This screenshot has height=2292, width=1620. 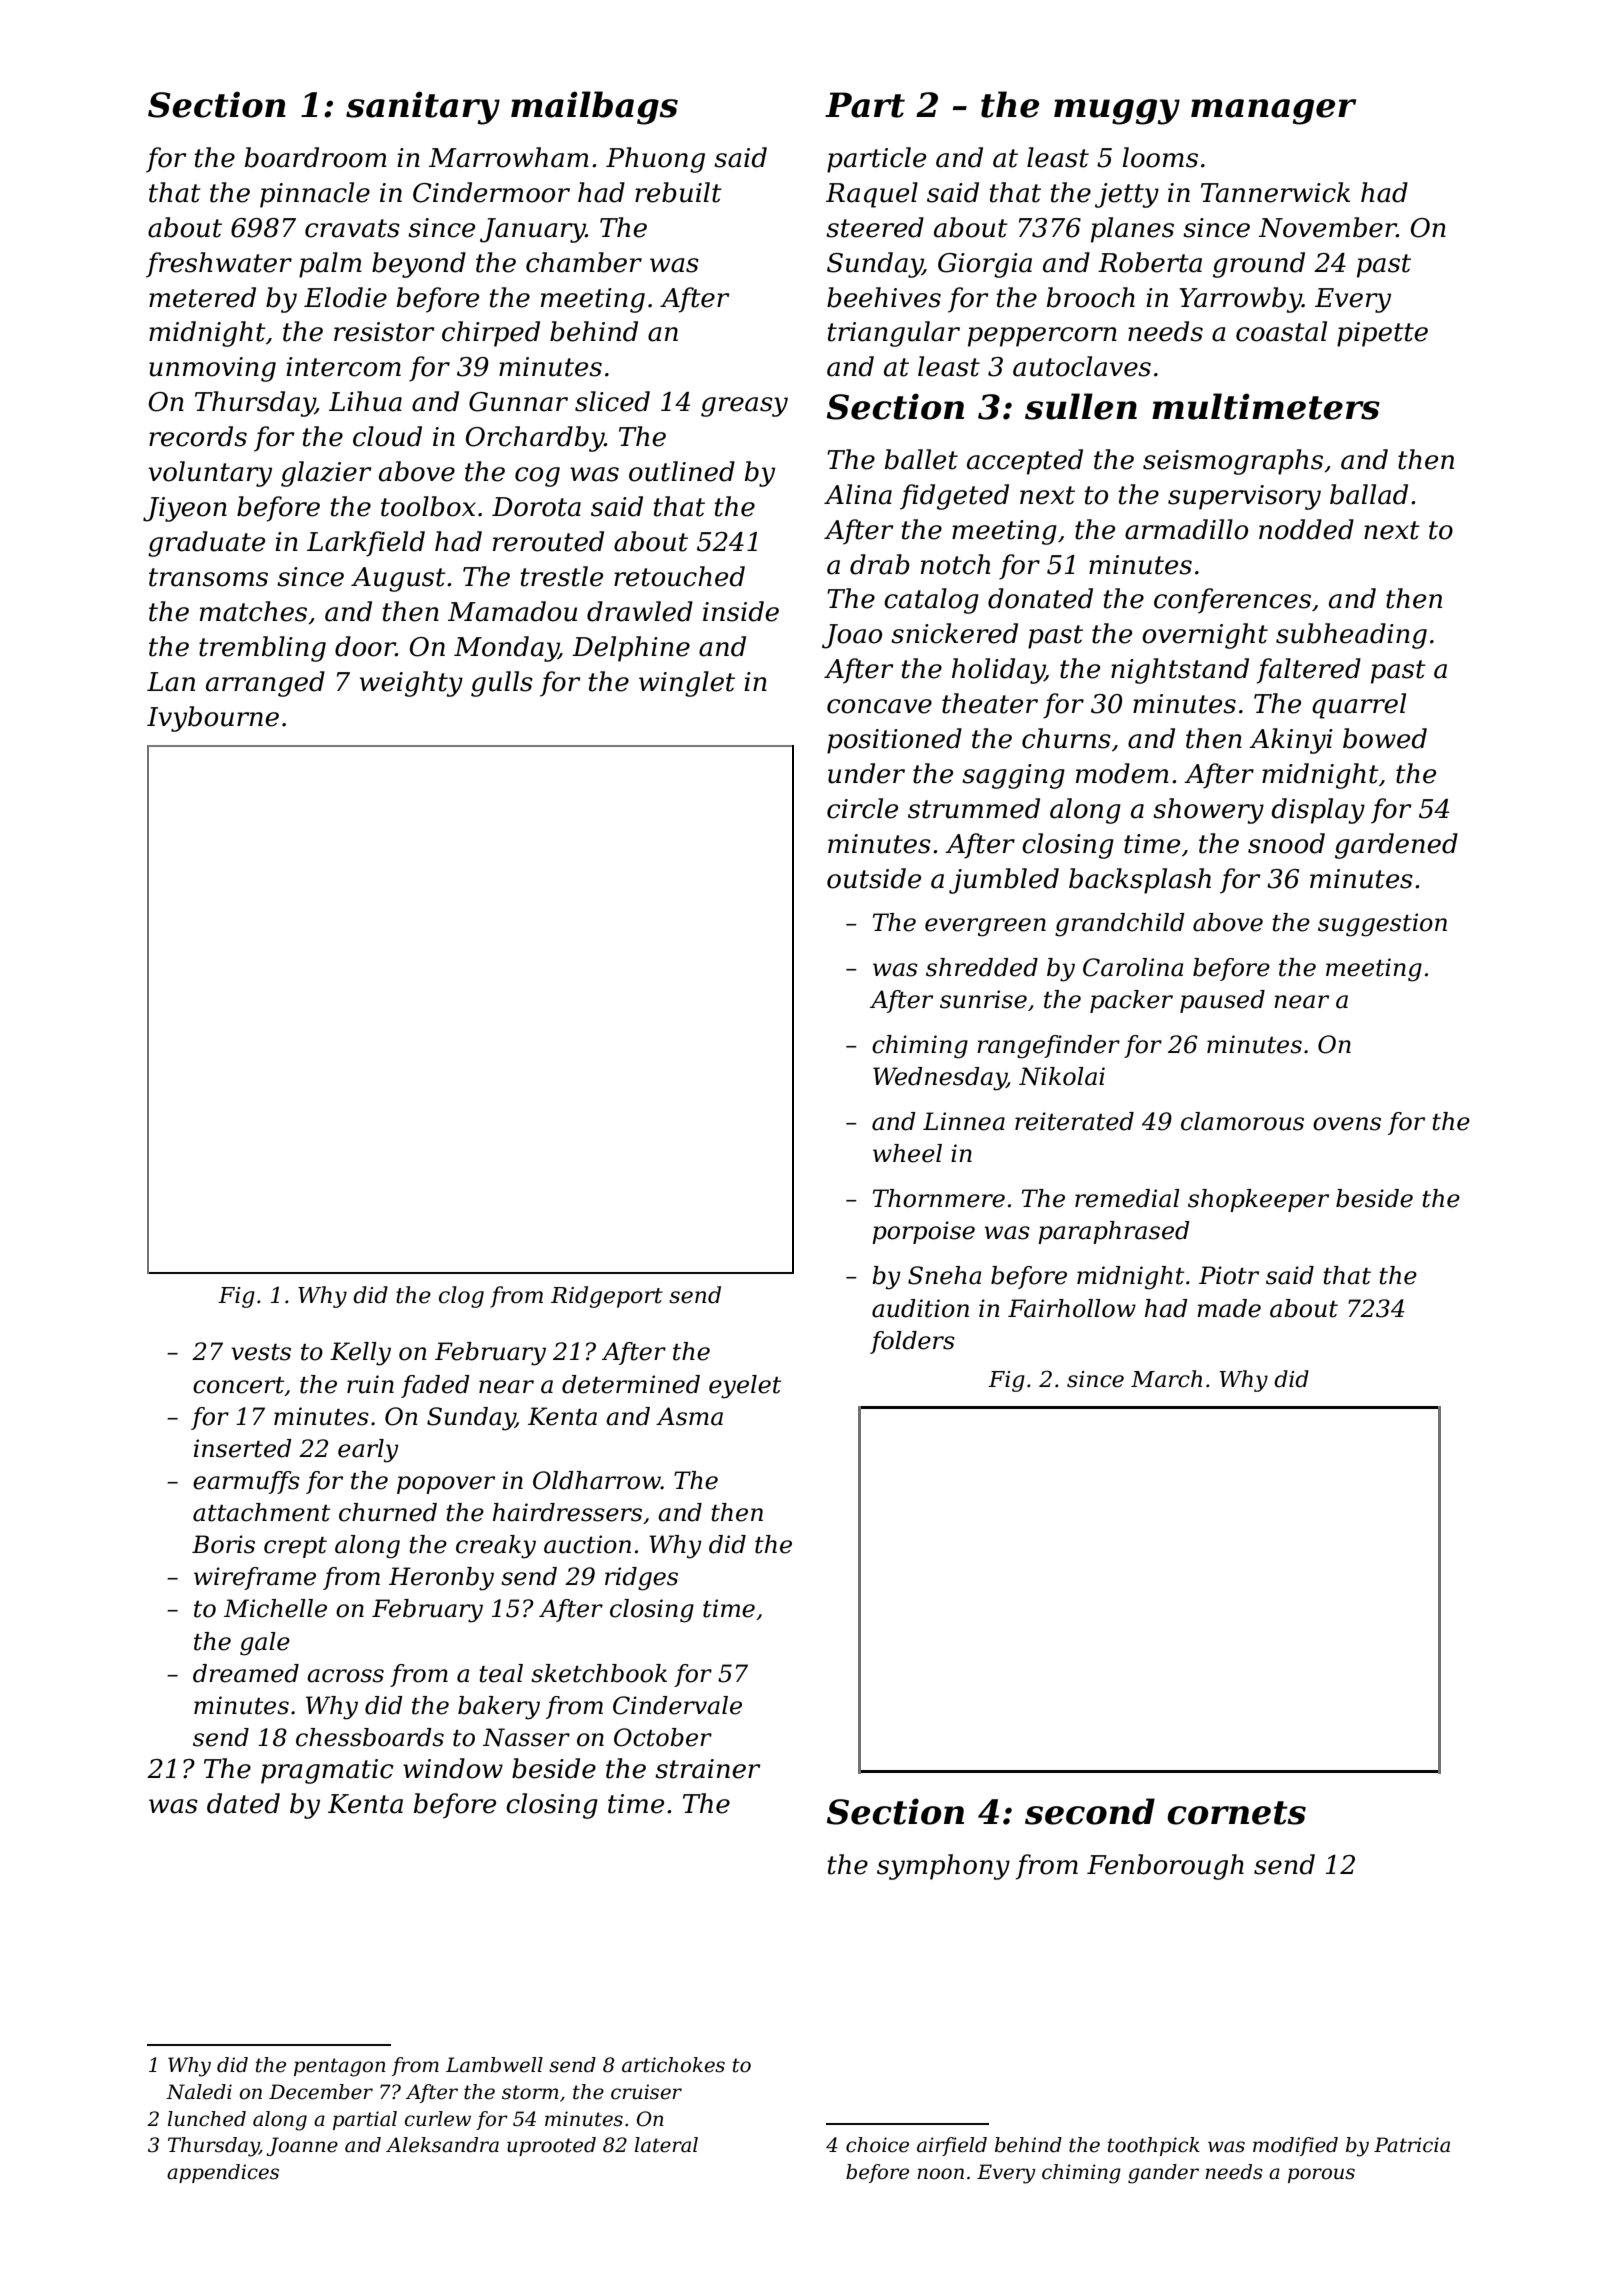 What do you see at coordinates (1165, 1867) in the screenshot?
I see `Fenborough` at bounding box center [1165, 1867].
